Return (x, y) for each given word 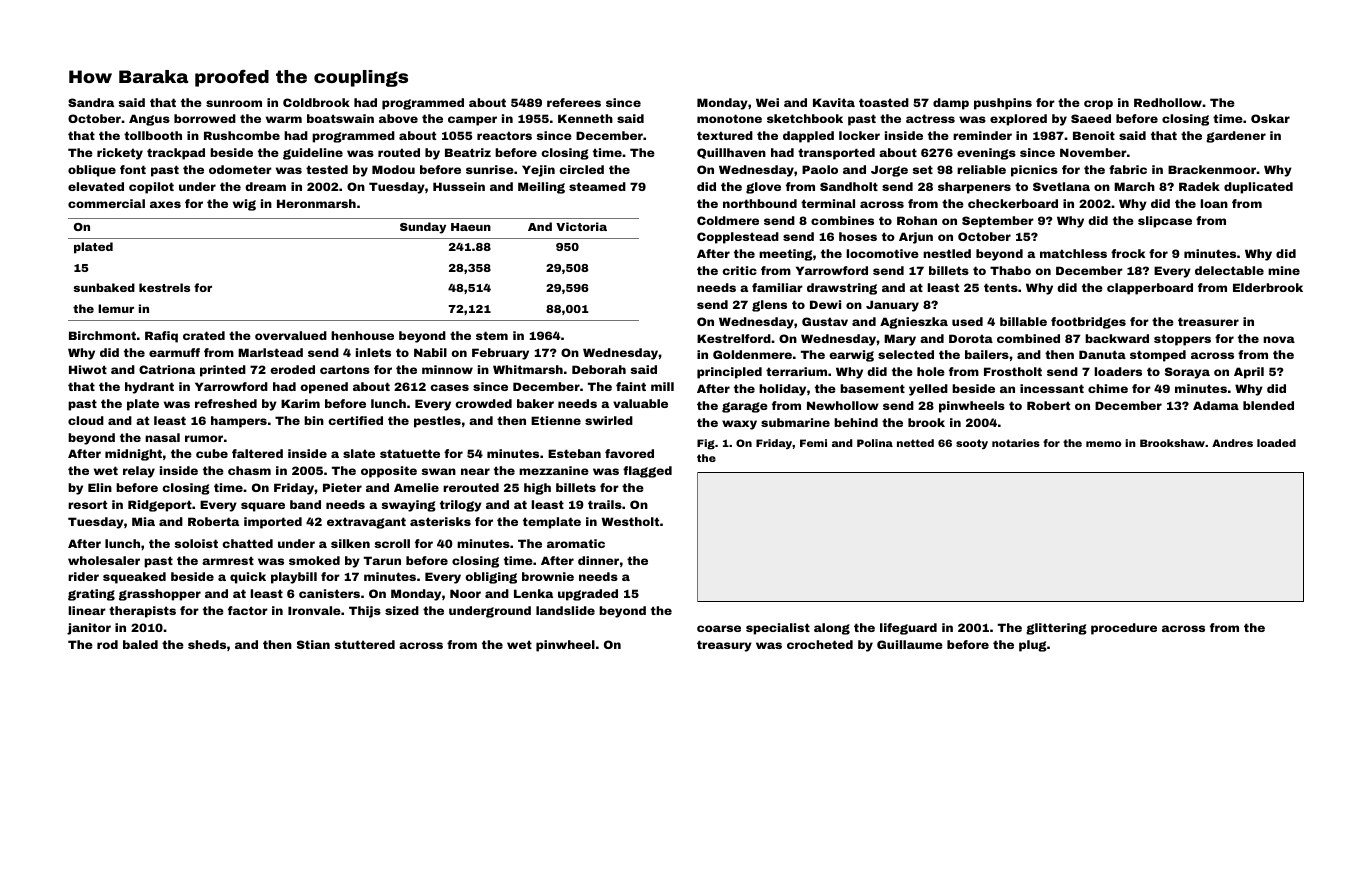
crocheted (820, 644)
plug (1033, 646)
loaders (1118, 371)
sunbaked (104, 287)
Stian (313, 644)
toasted (884, 102)
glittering (1056, 629)
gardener (1236, 137)
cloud (86, 420)
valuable (640, 403)
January (892, 306)
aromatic (576, 543)
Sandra (91, 102)
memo (1103, 444)
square (263, 507)
